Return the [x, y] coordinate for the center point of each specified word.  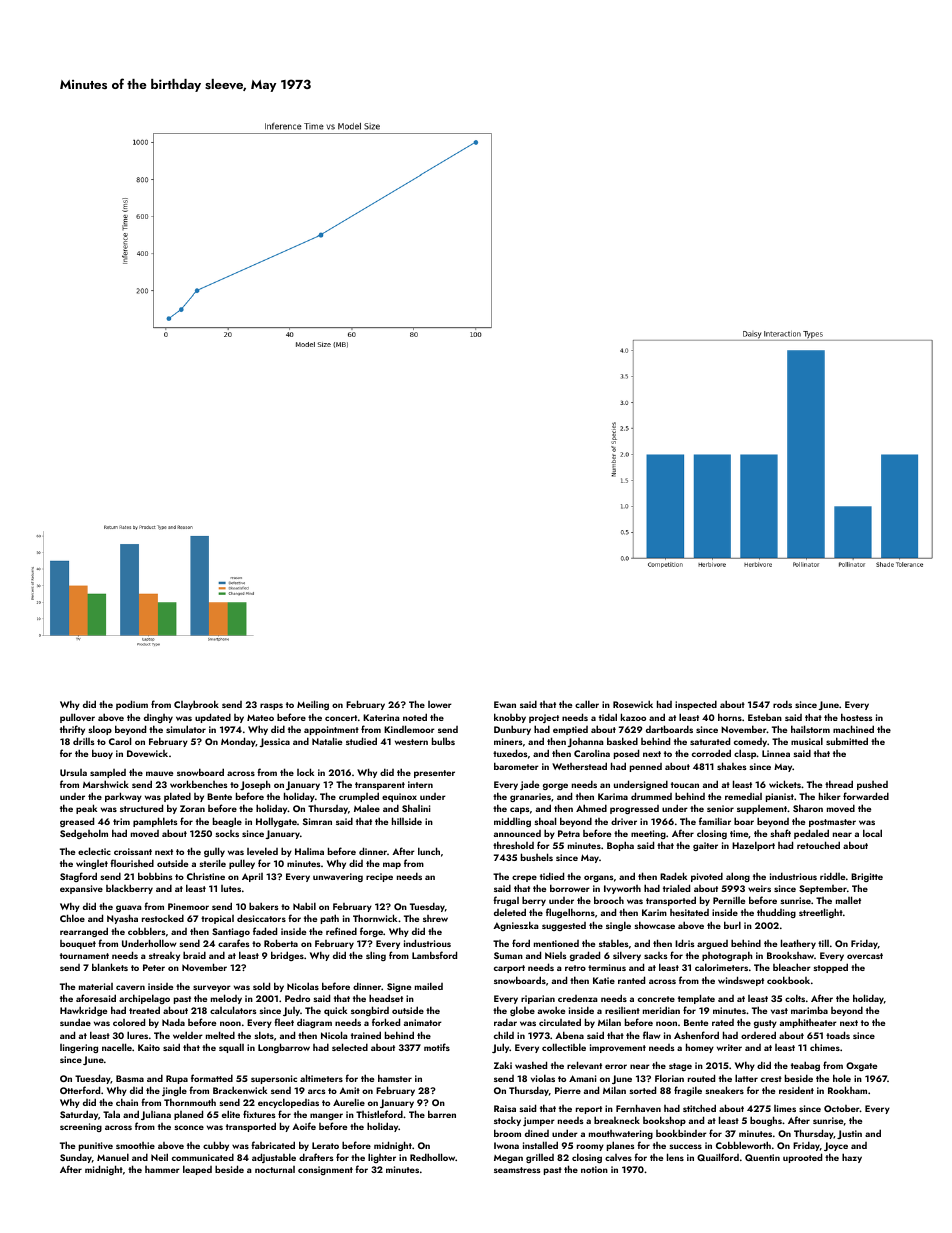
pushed [872, 785]
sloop [100, 730]
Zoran [192, 808]
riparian [538, 999]
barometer [516, 766]
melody [226, 999]
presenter [434, 774]
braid [194, 955]
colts [795, 998]
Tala [111, 1114]
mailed [429, 986]
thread [839, 784]
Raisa [505, 1108]
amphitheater [808, 1023]
